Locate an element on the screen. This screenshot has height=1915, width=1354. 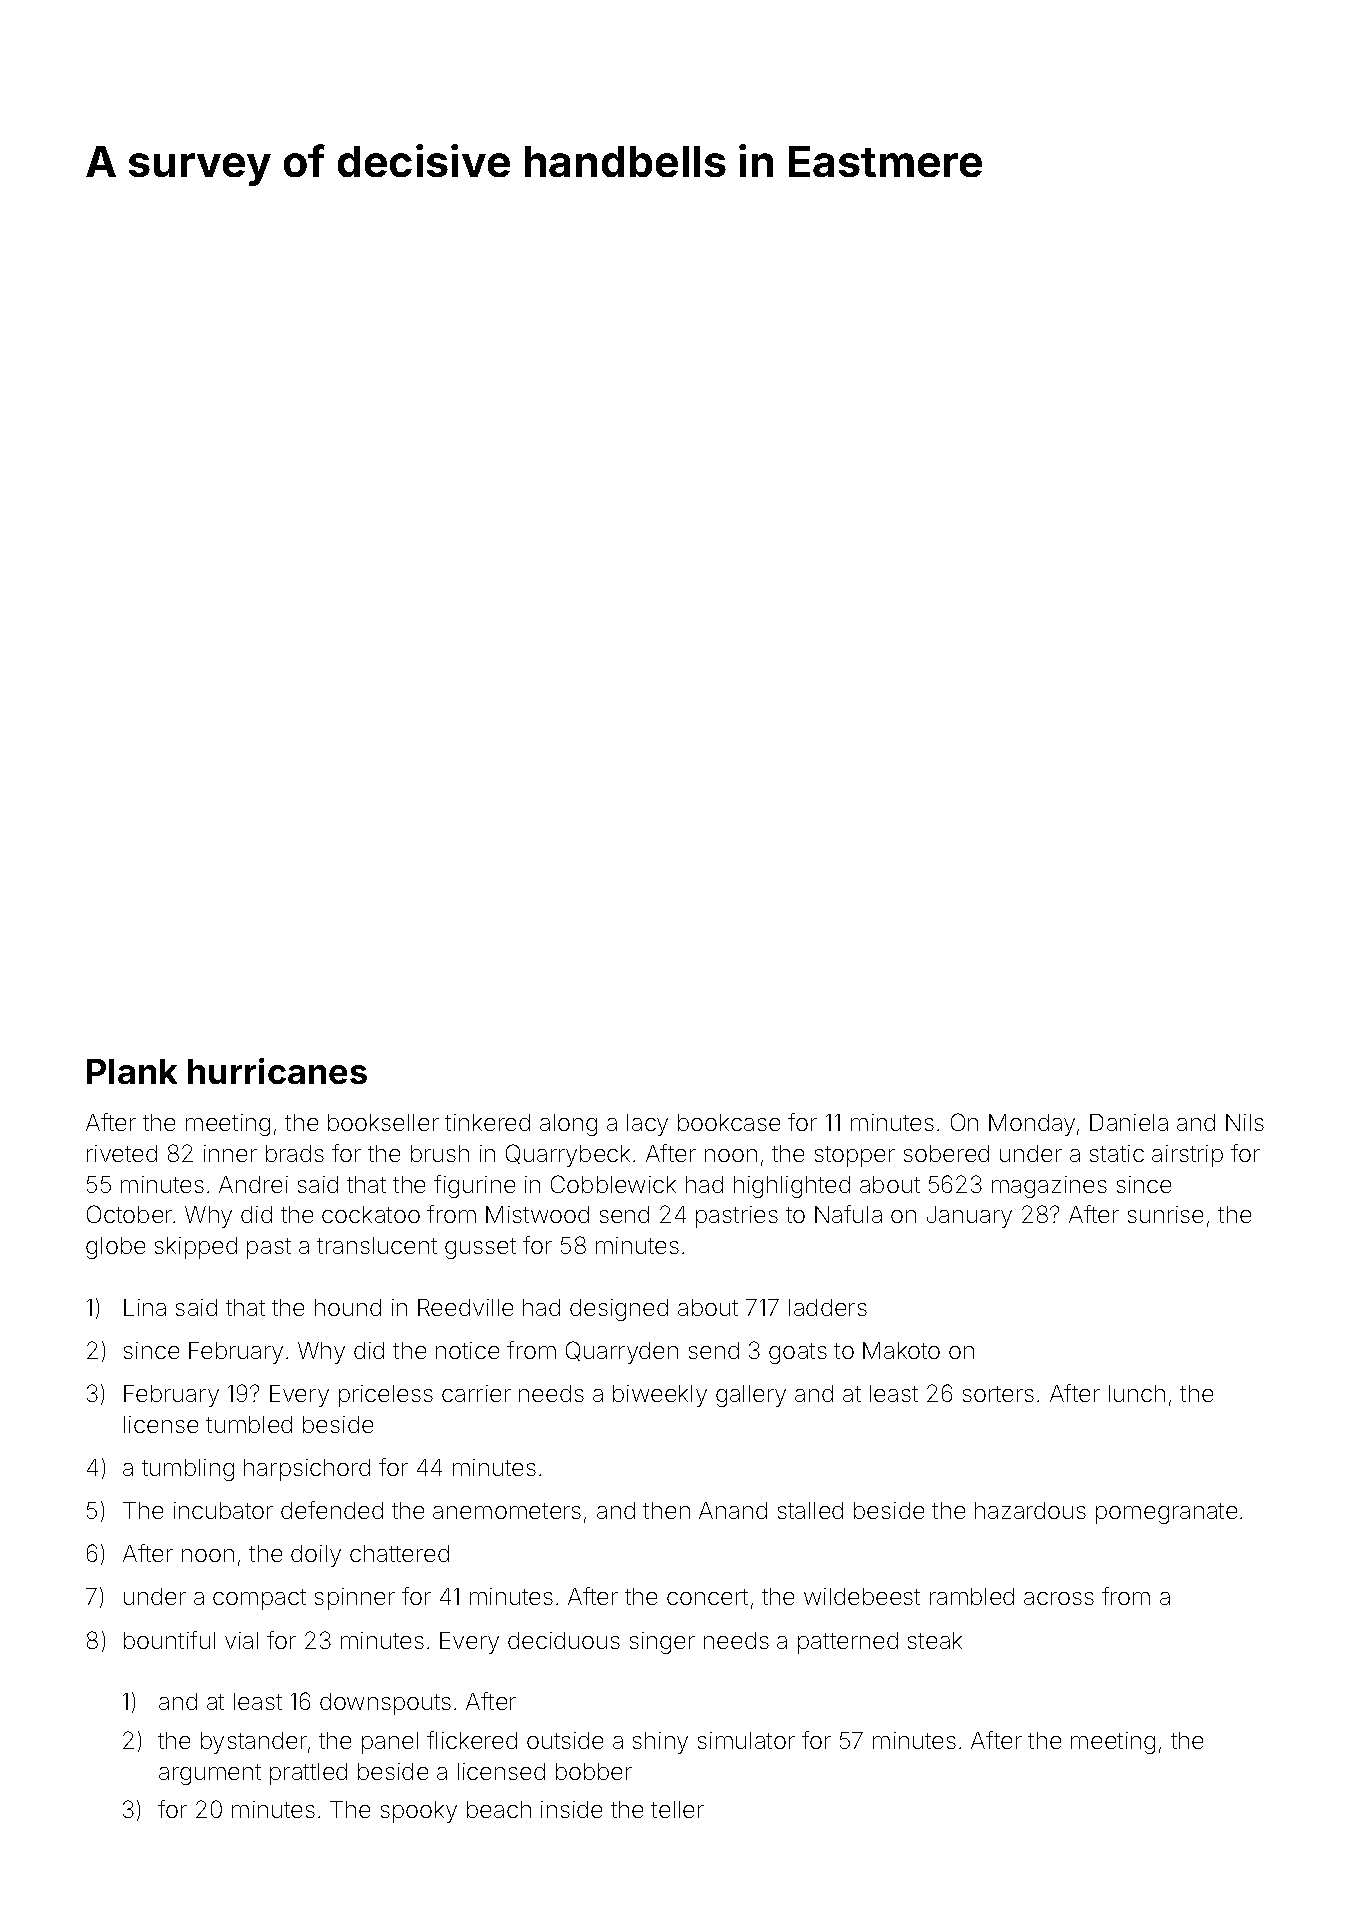
chattered is located at coordinates (399, 1553).
